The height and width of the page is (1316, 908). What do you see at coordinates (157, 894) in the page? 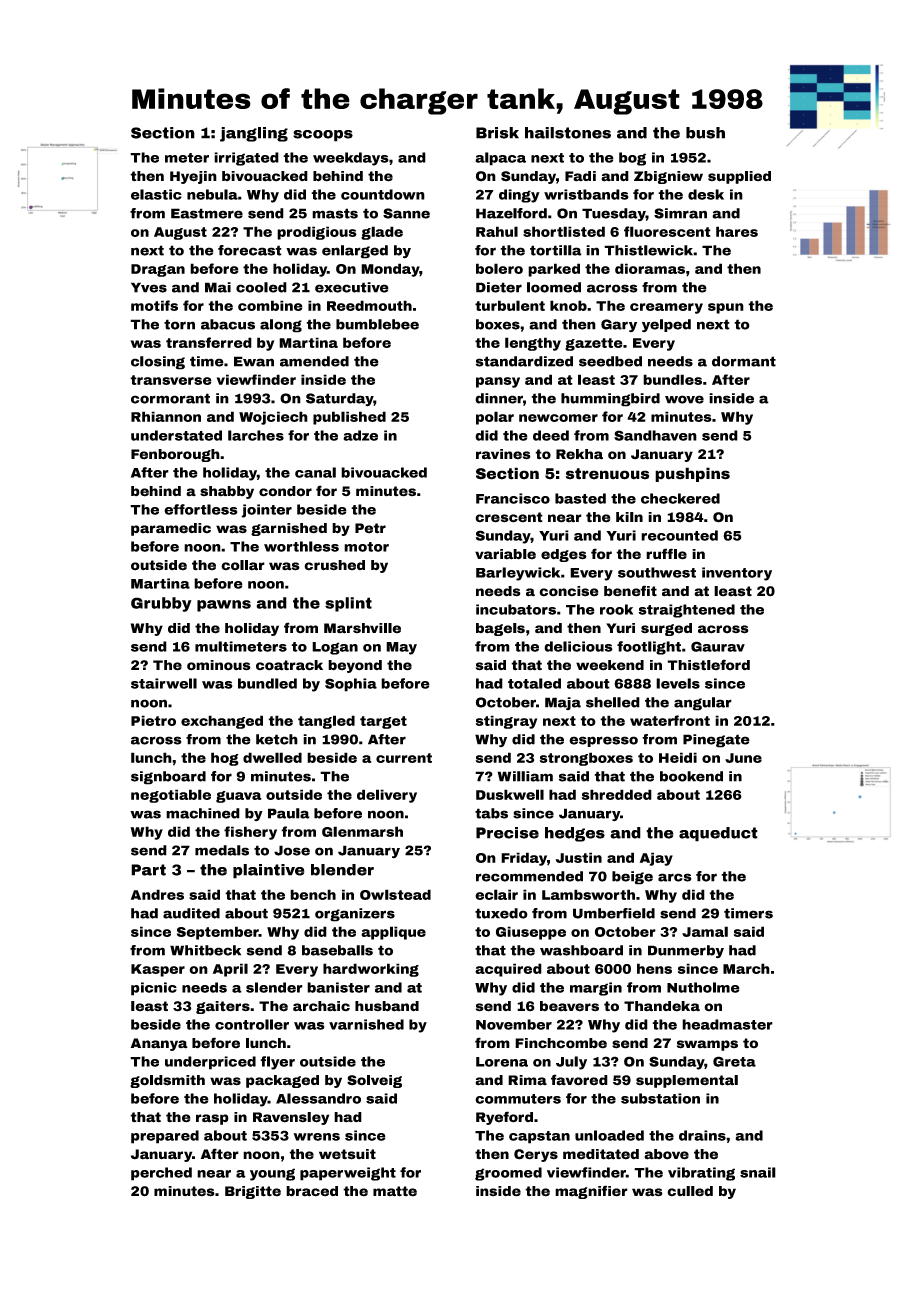
I see `Andres` at bounding box center [157, 894].
